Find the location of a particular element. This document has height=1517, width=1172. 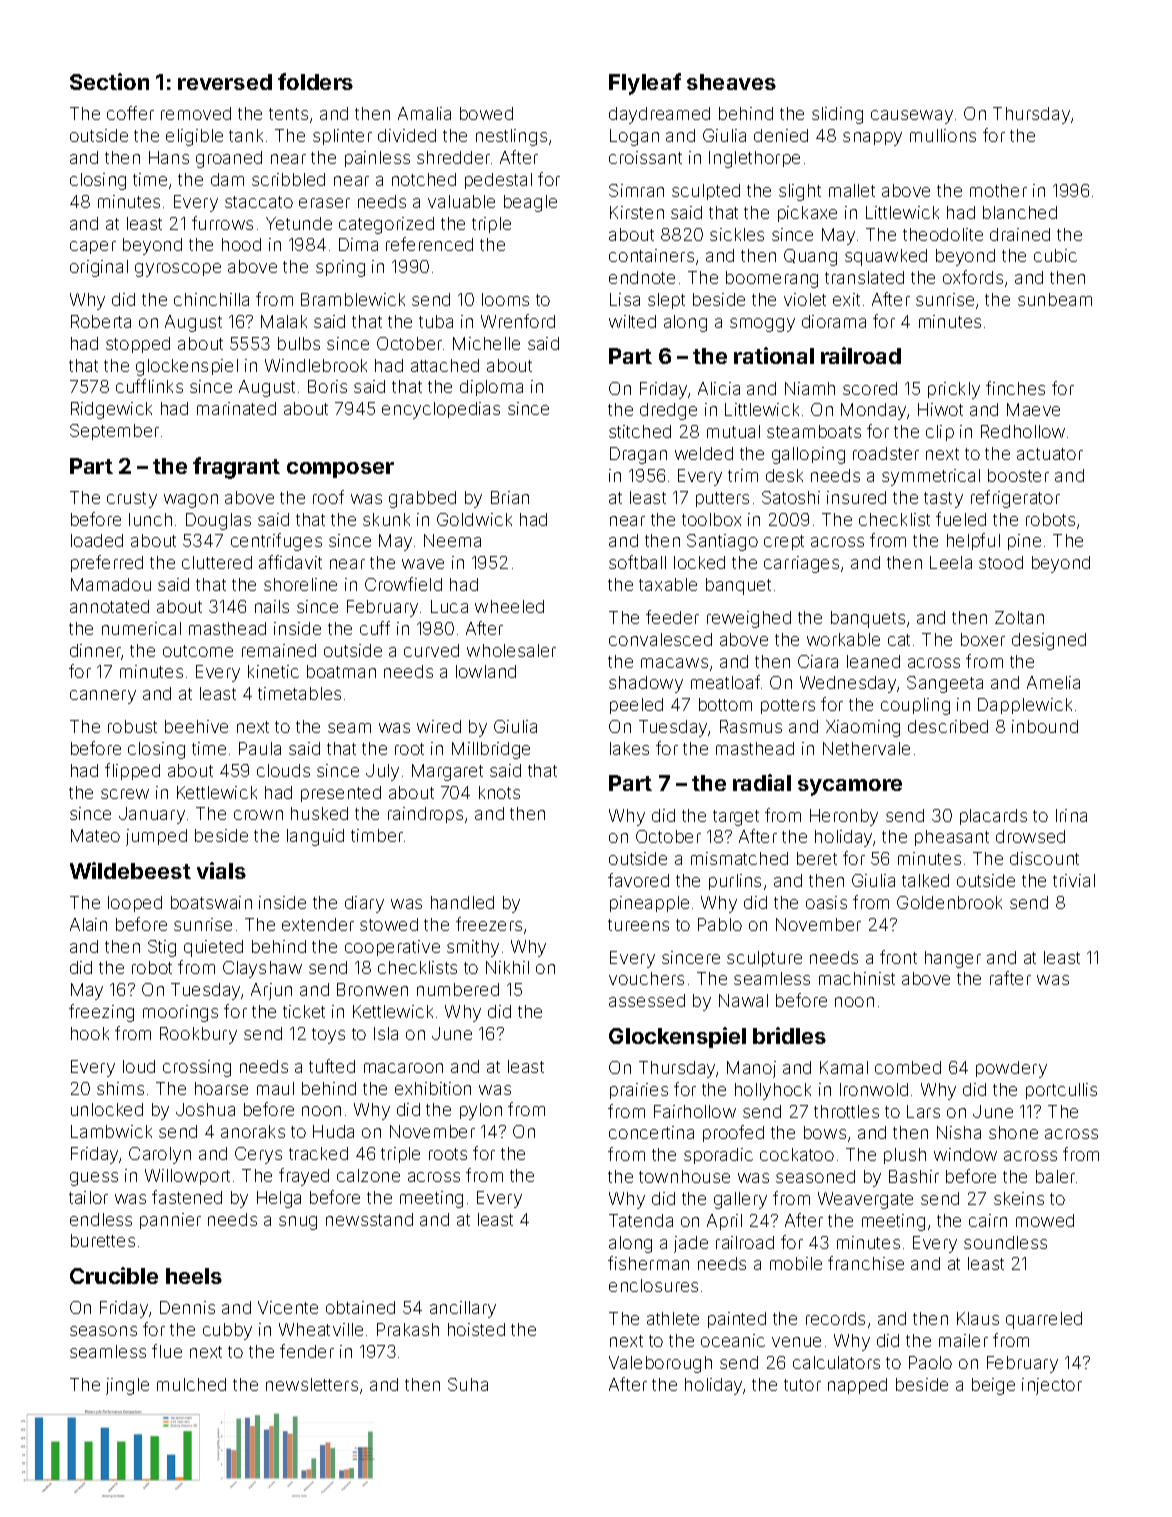

mullions is located at coordinates (943, 135).
